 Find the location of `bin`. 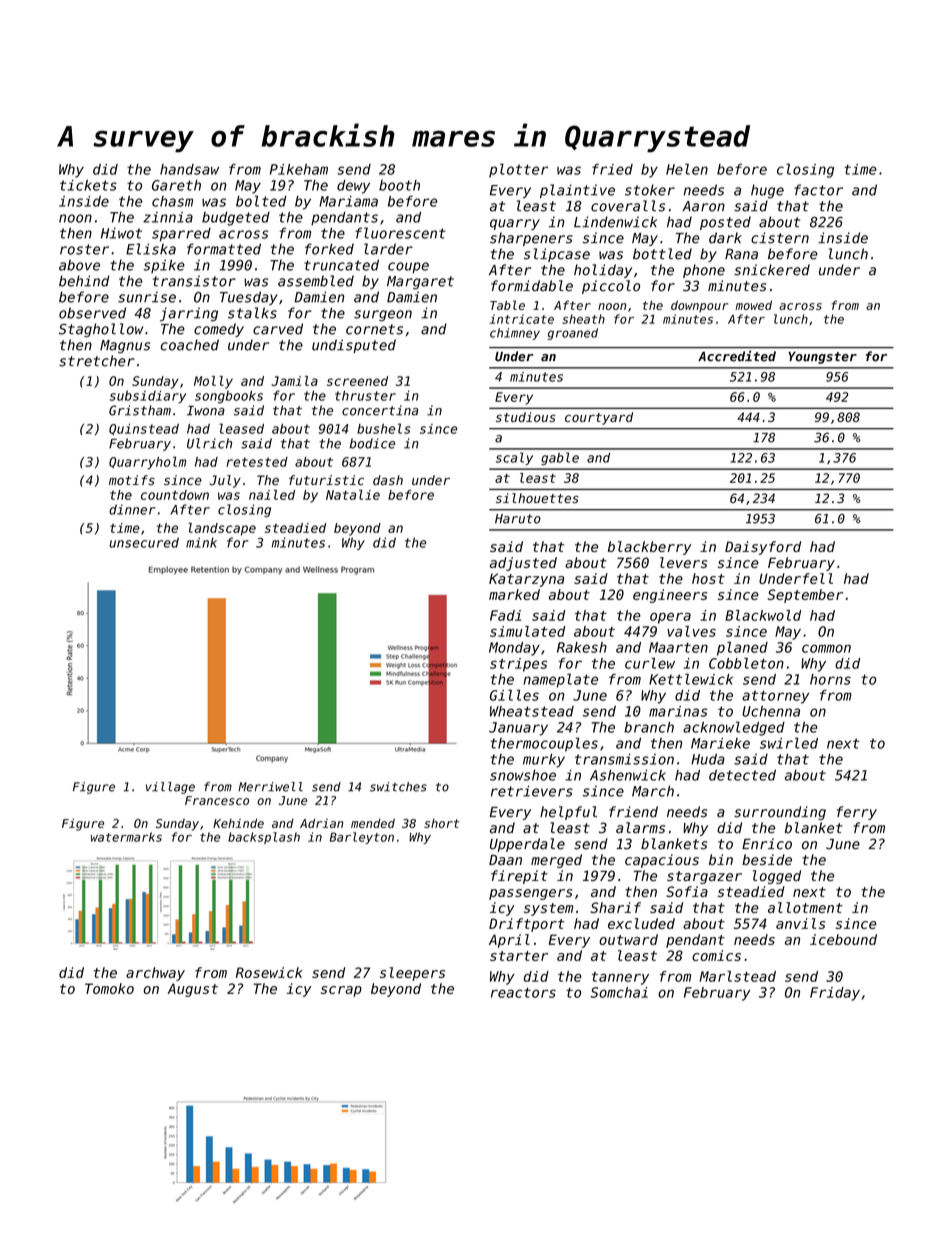

bin is located at coordinates (721, 859).
